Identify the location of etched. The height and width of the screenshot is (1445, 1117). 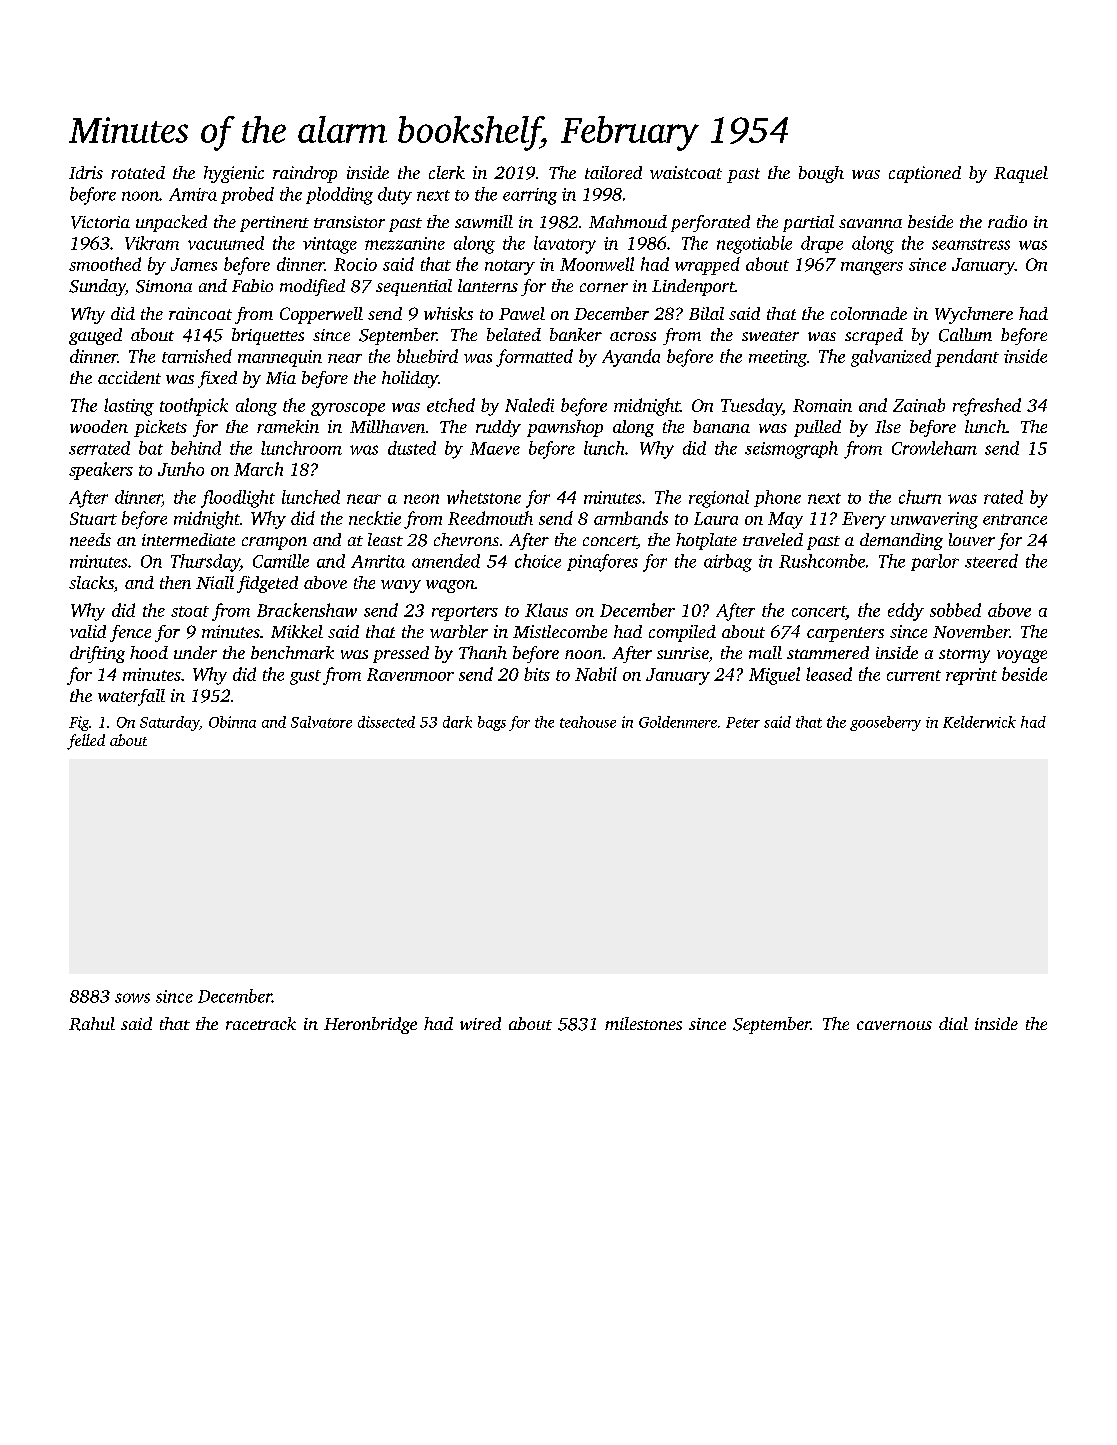
(451, 405).
